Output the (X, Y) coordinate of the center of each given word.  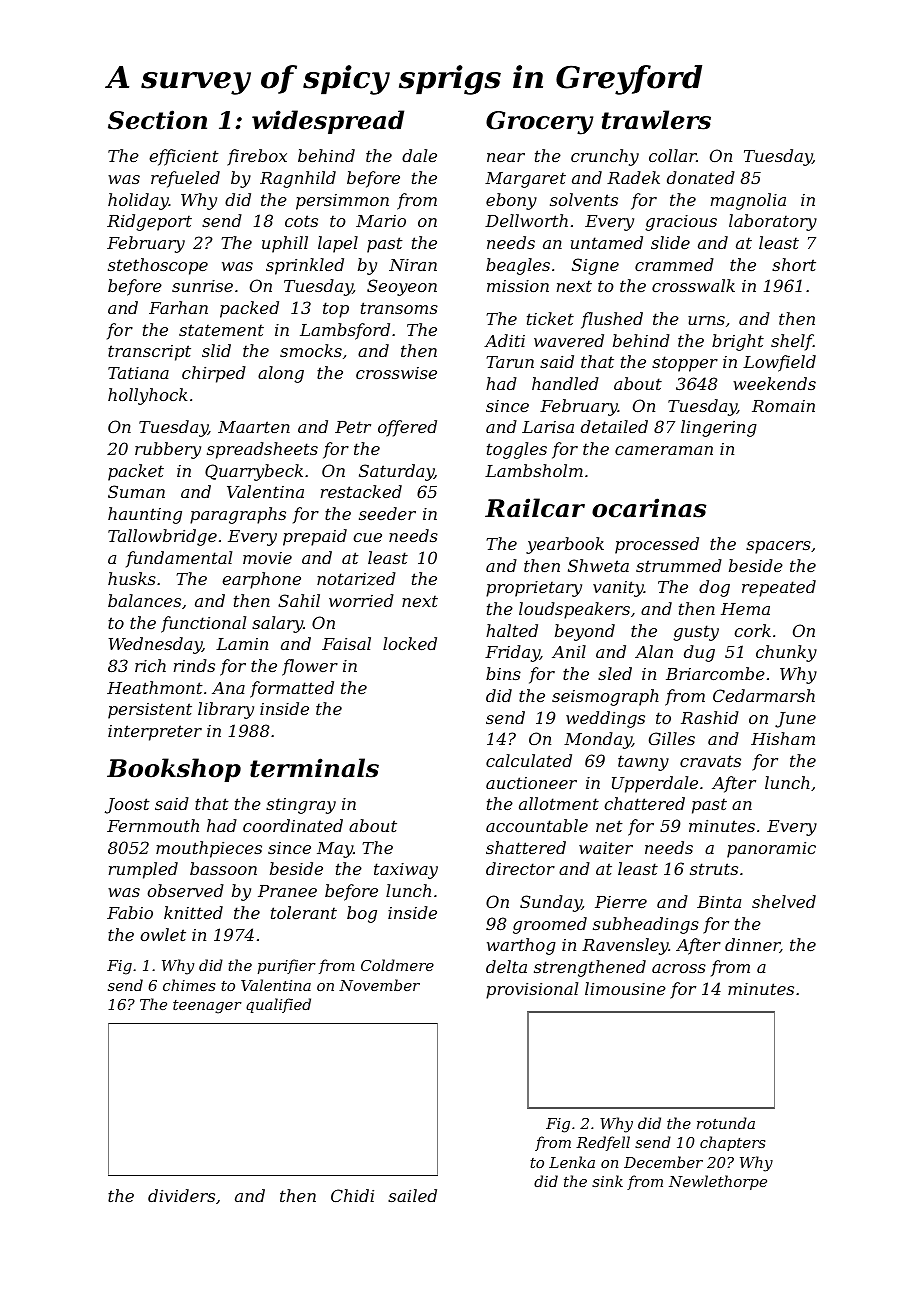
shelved (784, 901)
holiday (138, 201)
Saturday (396, 472)
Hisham (783, 738)
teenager (207, 1007)
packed (249, 309)
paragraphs (238, 515)
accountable (537, 825)
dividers (181, 1195)
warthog (521, 946)
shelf (792, 342)
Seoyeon (402, 287)
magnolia (748, 201)
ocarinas (649, 508)
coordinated (293, 825)
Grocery (539, 123)
